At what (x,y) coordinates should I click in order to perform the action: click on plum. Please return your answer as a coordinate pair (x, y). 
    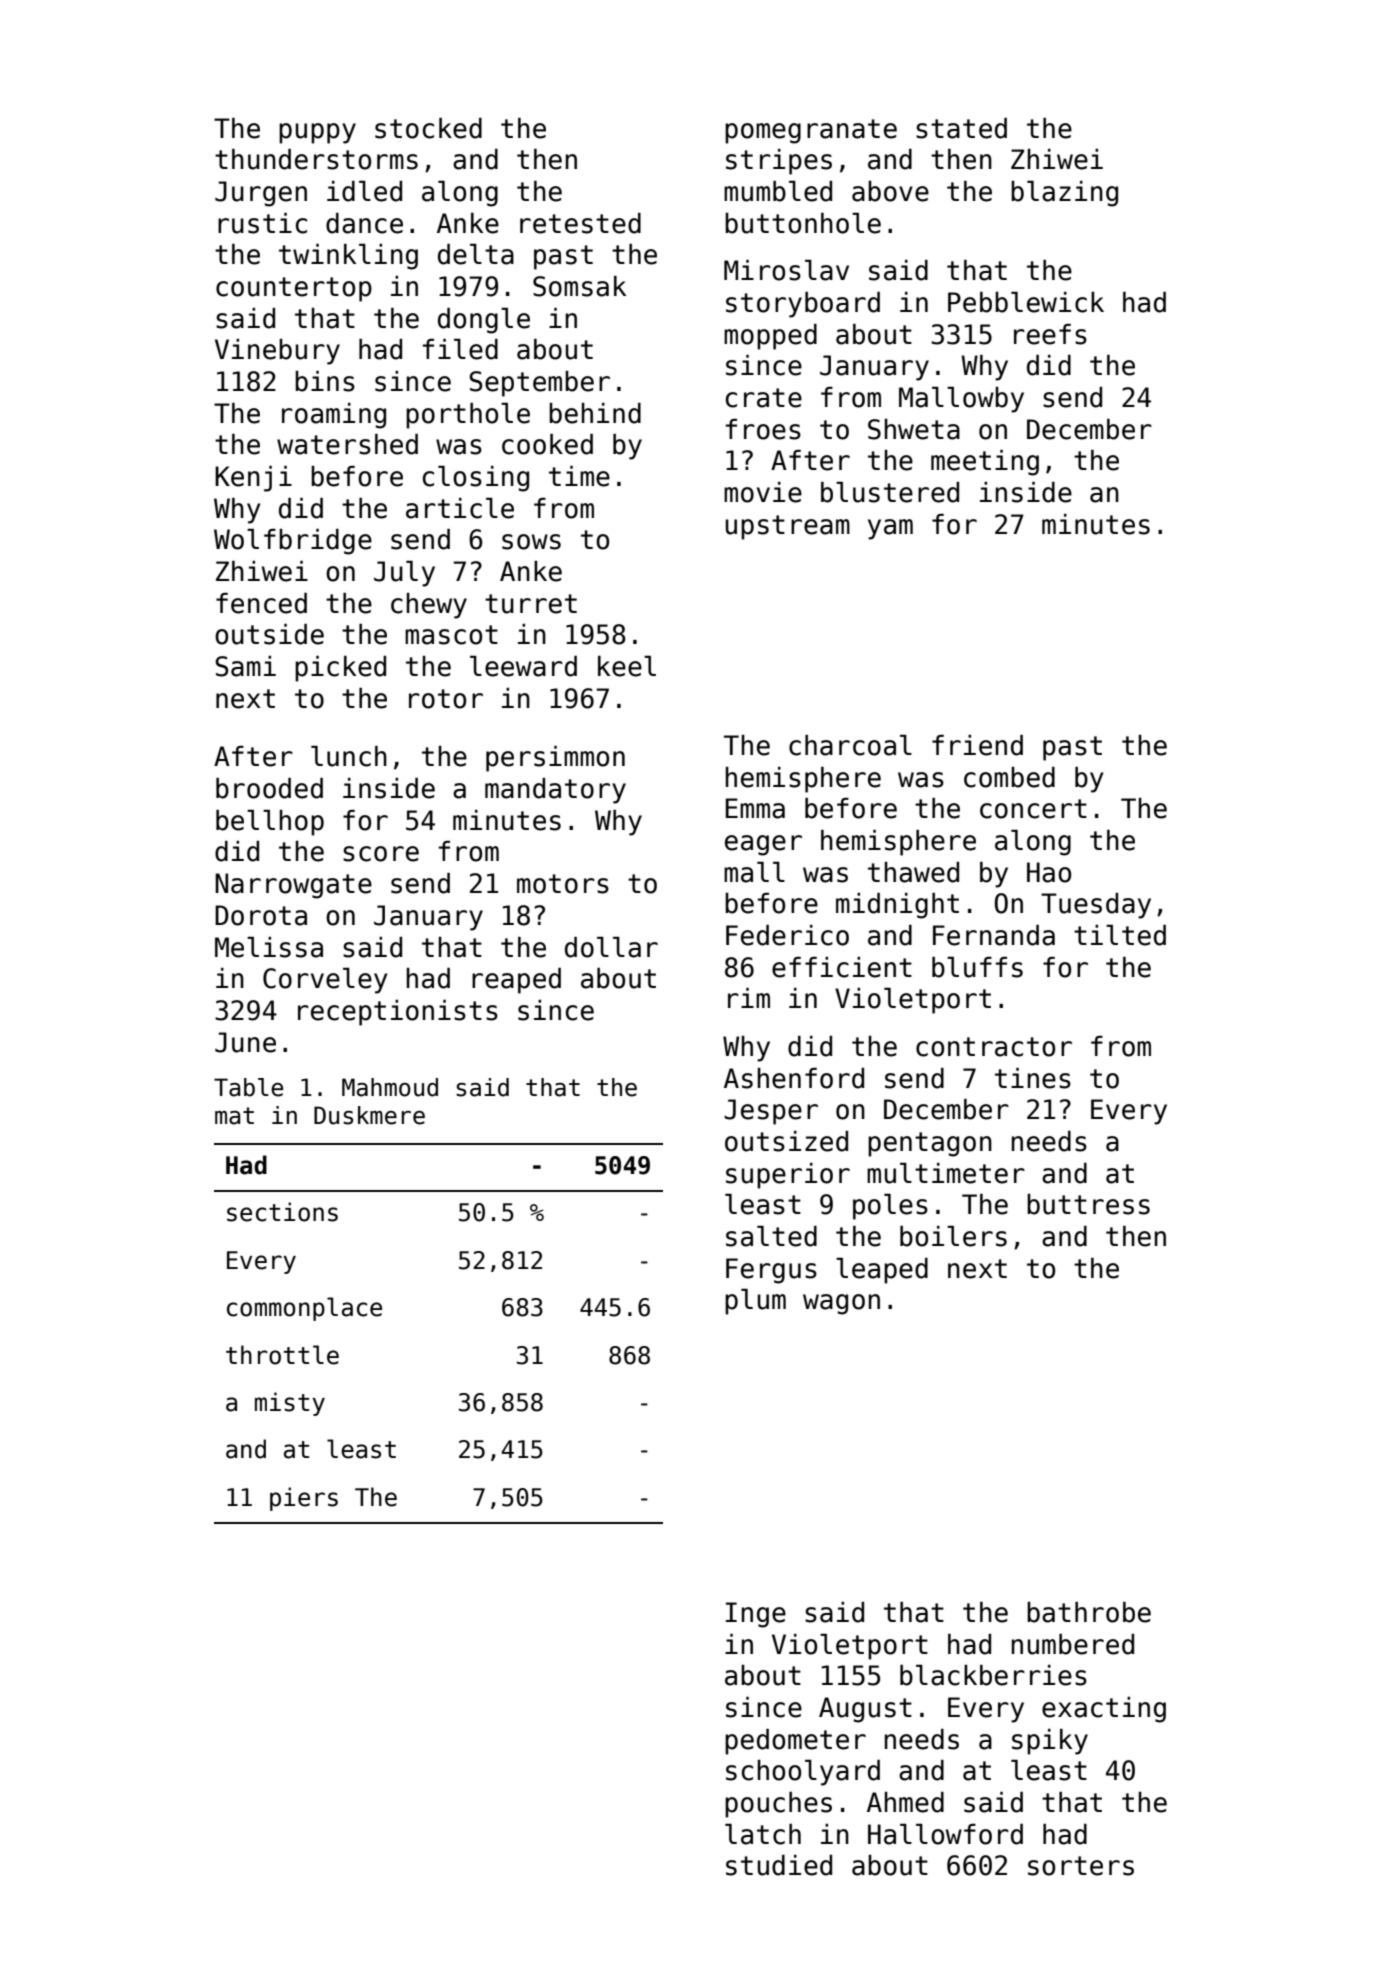
    Looking at the image, I should click on (755, 1302).
